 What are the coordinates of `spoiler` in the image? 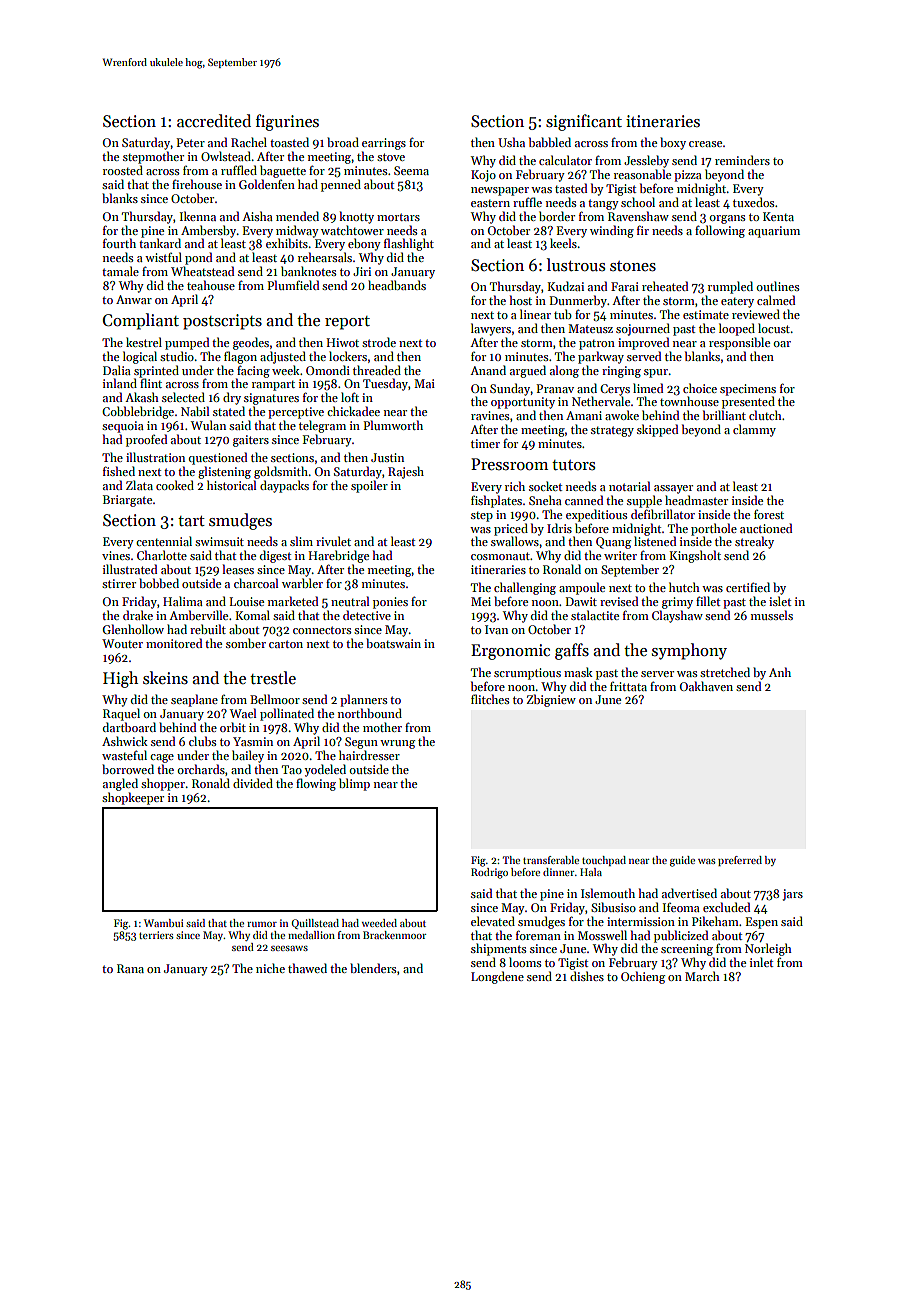 It's located at (369, 486).
